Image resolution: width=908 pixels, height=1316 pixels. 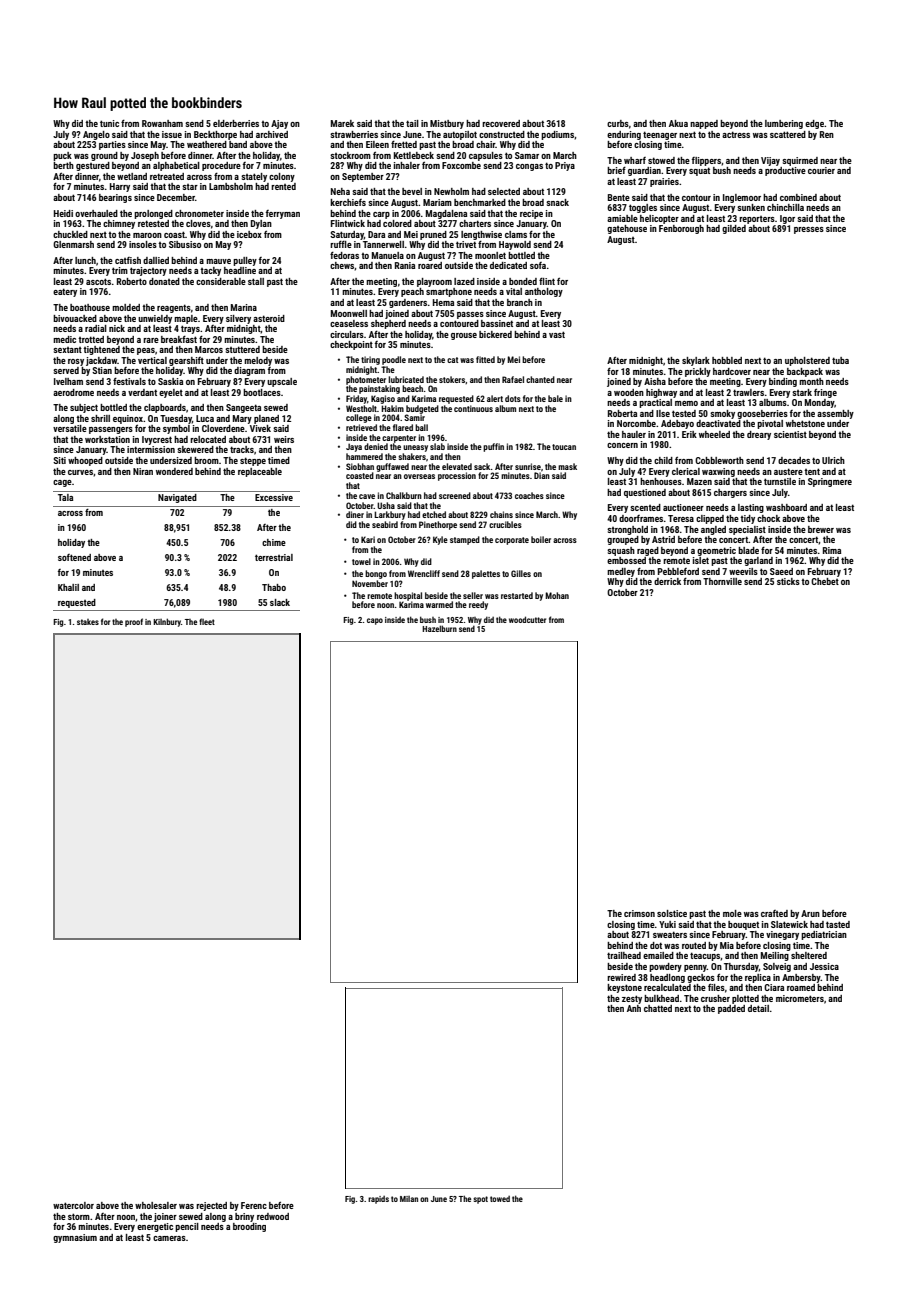 I want to click on zesty, so click(x=632, y=999).
